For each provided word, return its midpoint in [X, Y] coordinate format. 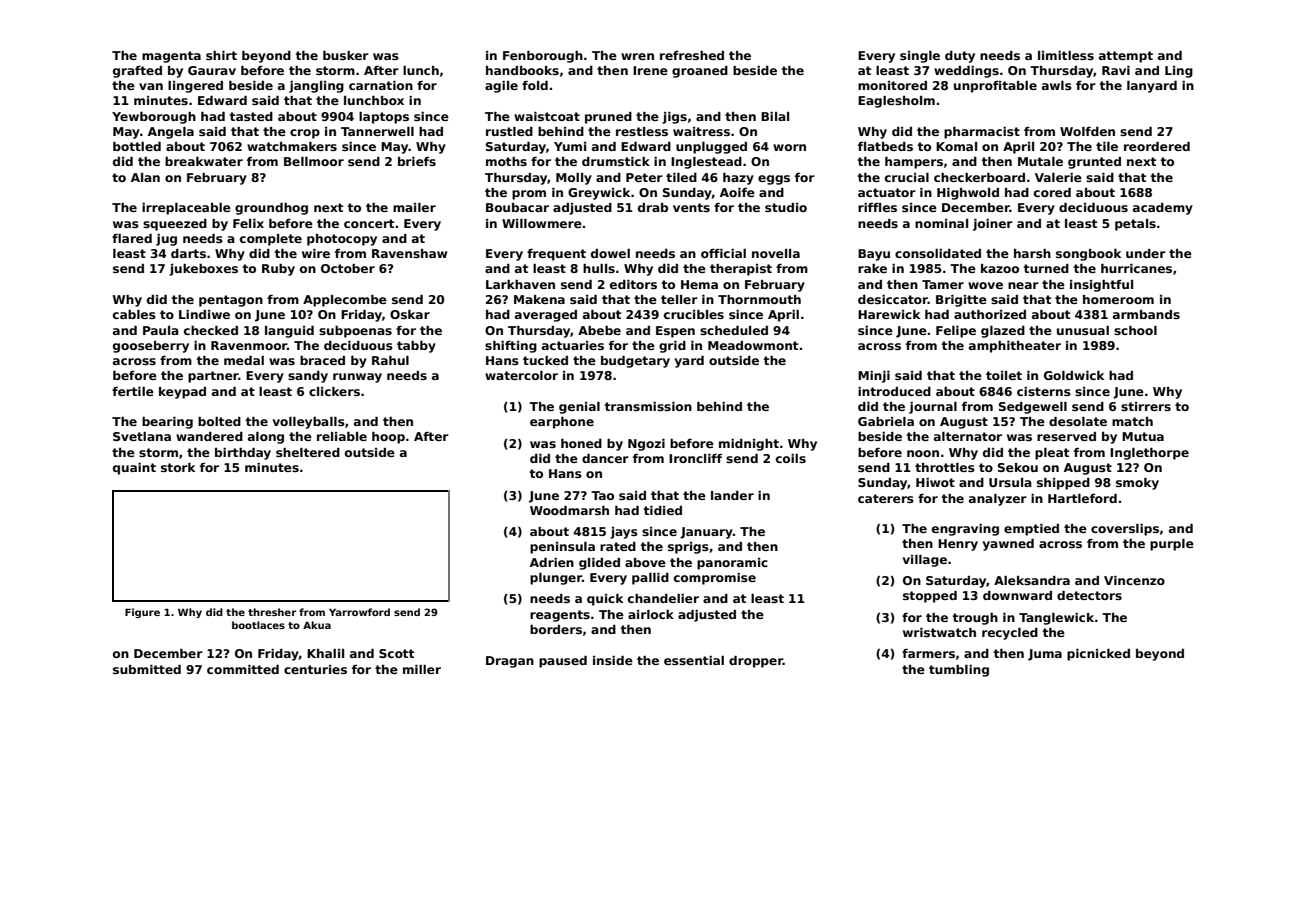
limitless [1066, 55]
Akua [317, 625]
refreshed [692, 55]
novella [776, 253]
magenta [171, 57]
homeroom [1118, 299]
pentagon [231, 301]
